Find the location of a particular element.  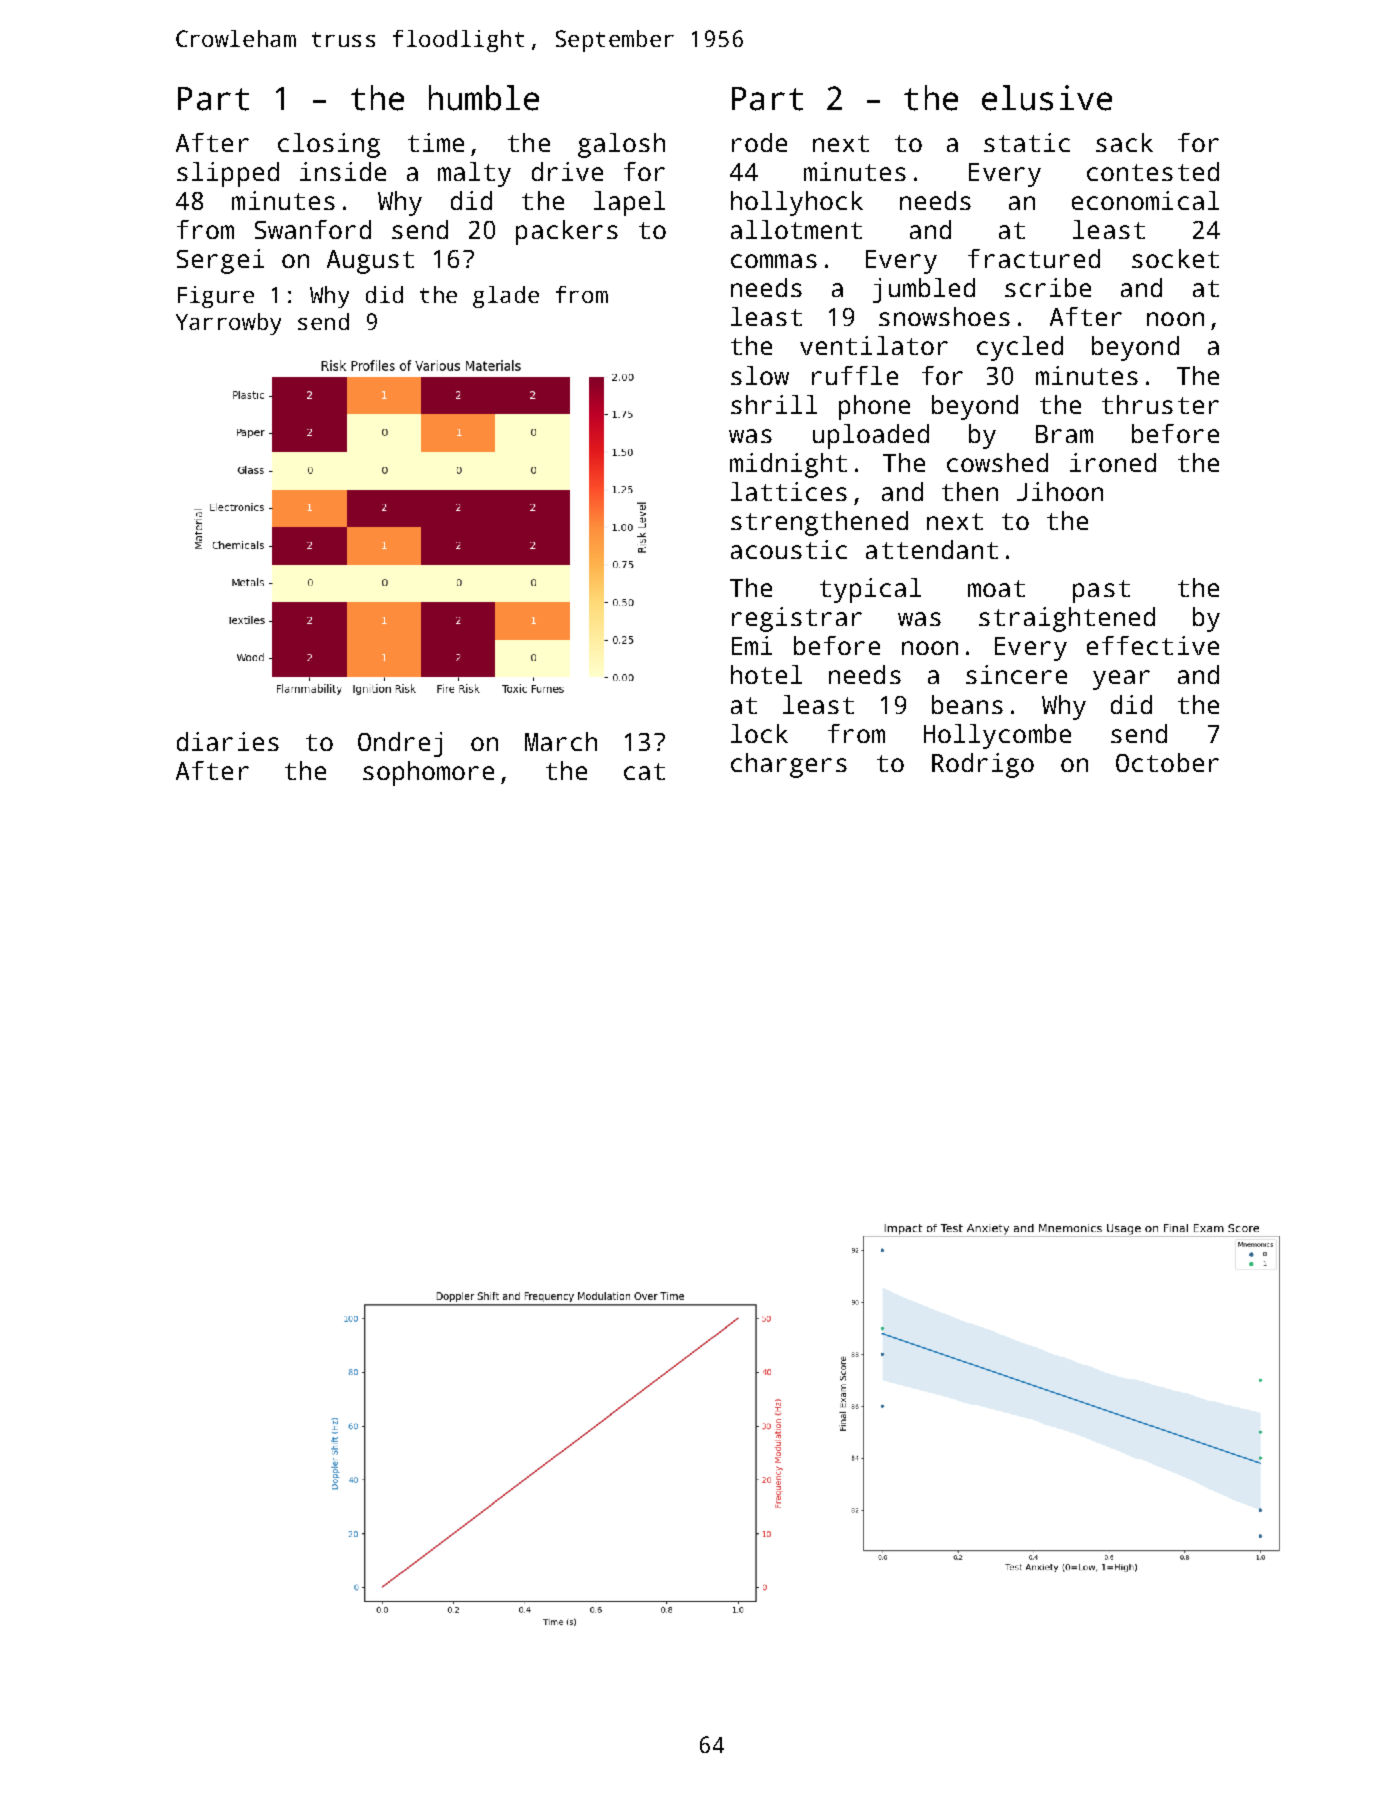

lattices is located at coordinates (789, 491).
